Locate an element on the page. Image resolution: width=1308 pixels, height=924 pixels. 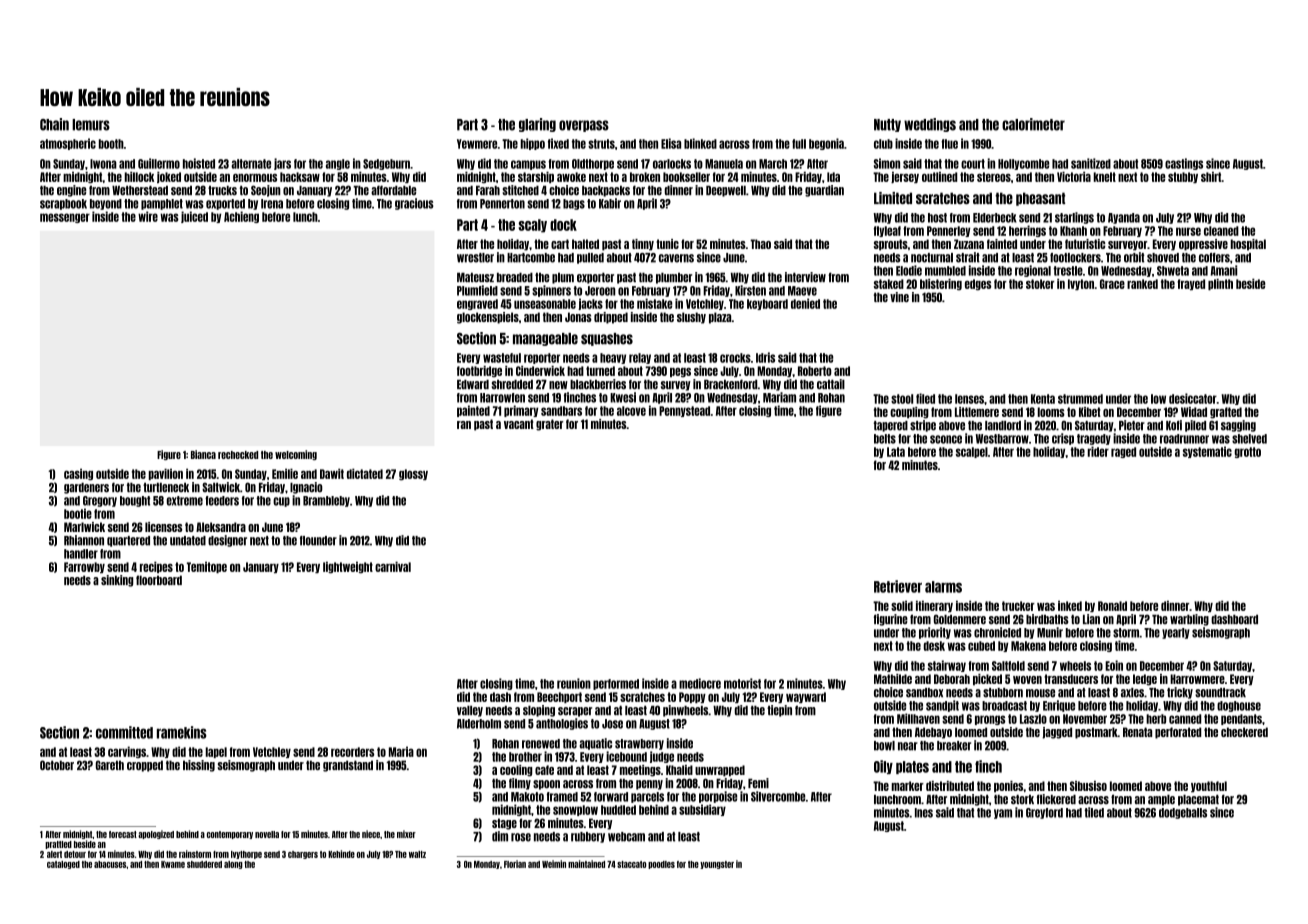
valley is located at coordinates (470, 711).
